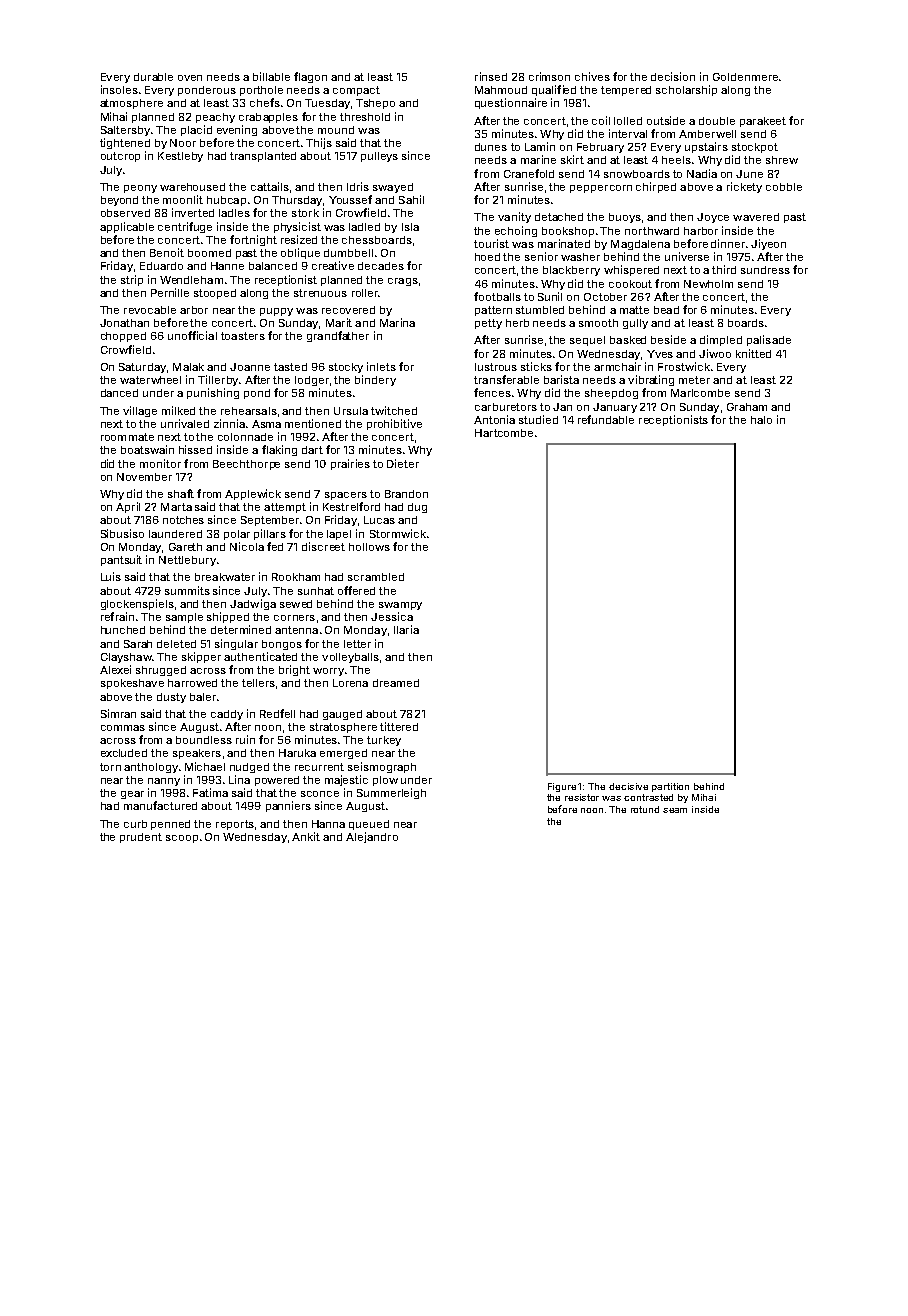 This image has height=1316, width=908. I want to click on knitted, so click(753, 353).
